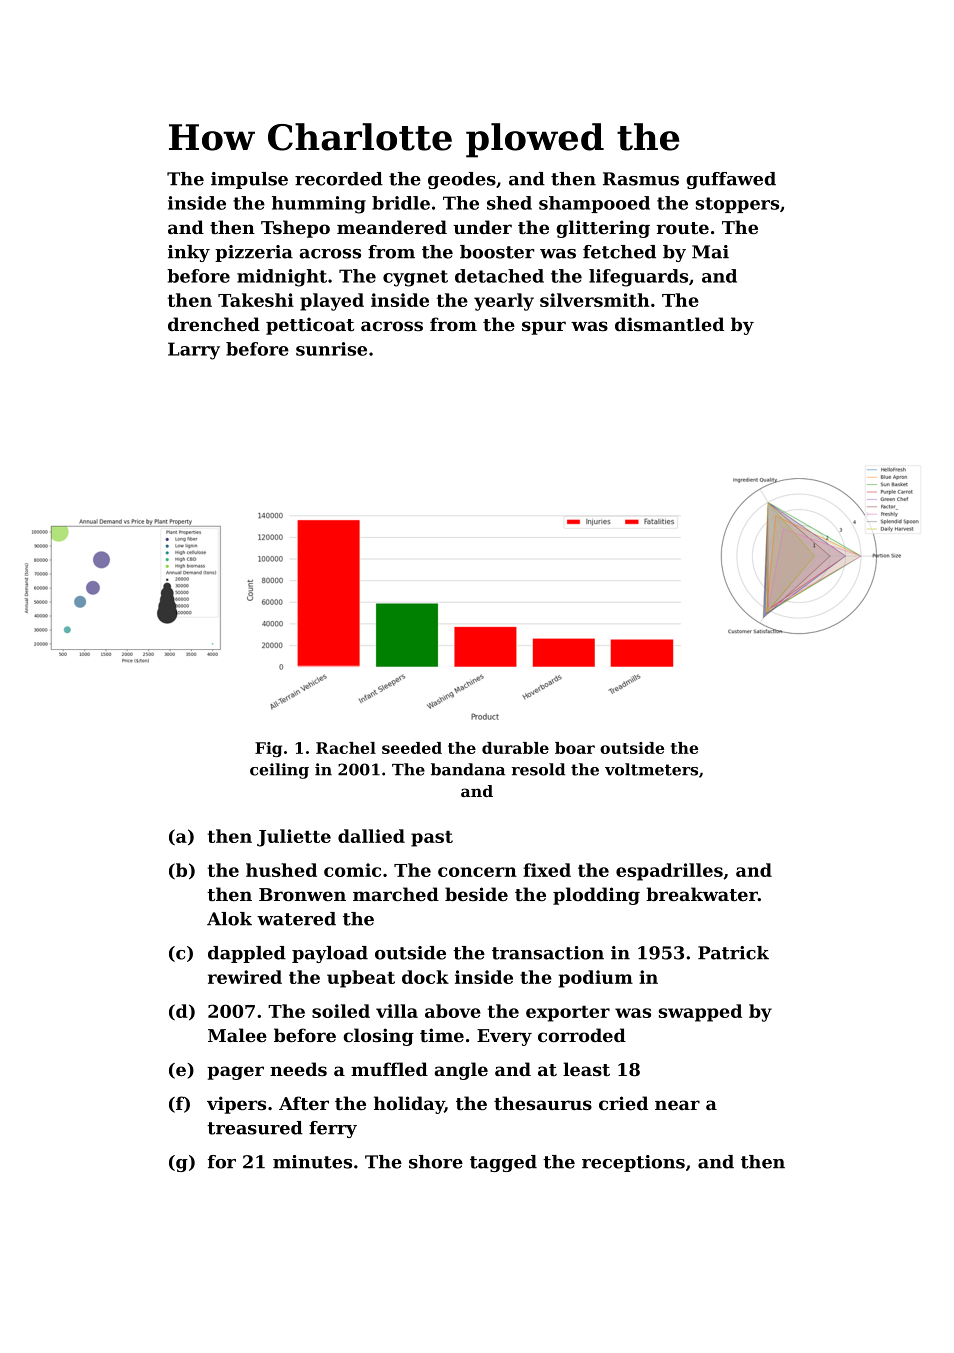  Describe the element at coordinates (235, 1073) in the image. I see `pager` at that location.
